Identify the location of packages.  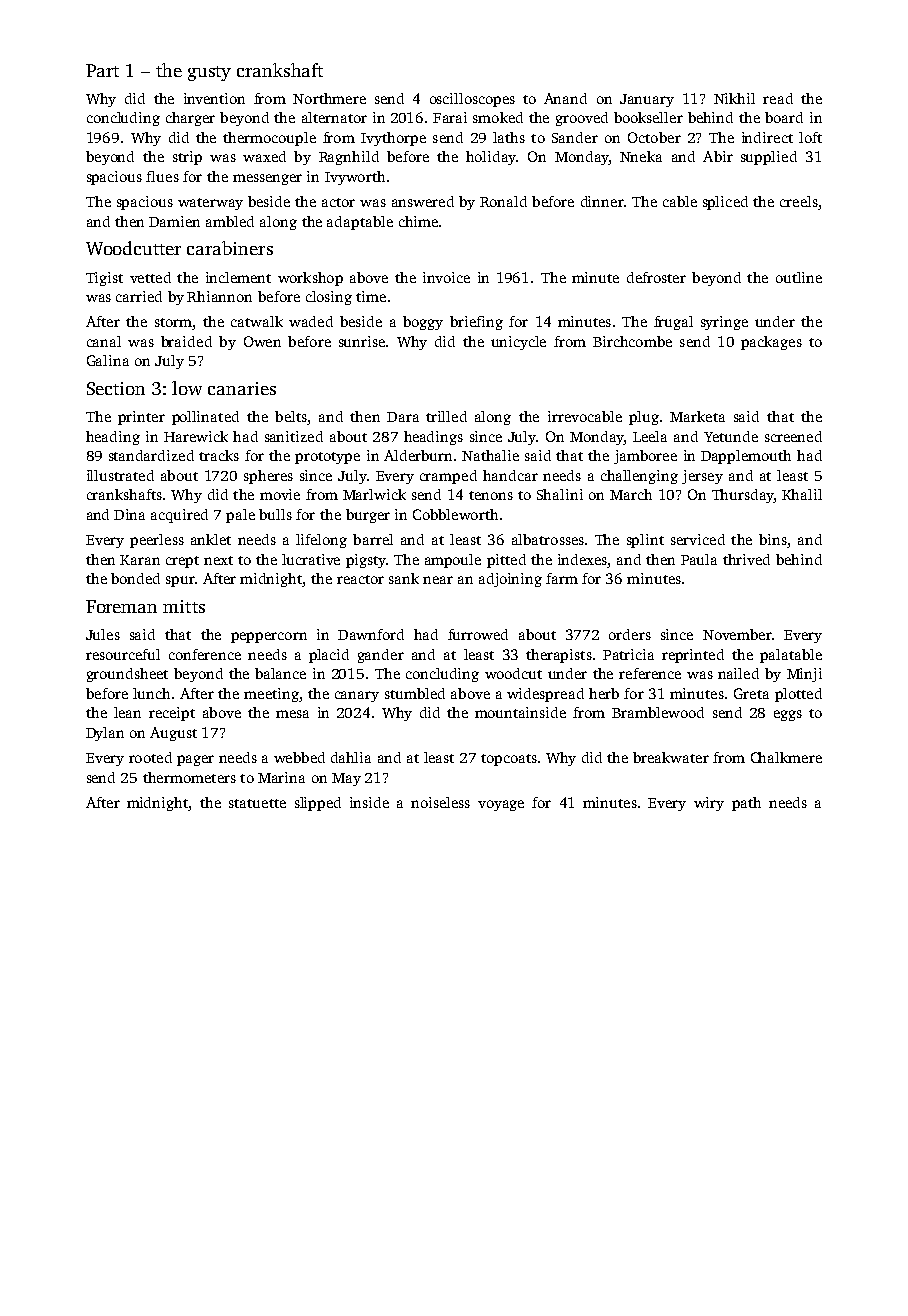
(771, 343).
